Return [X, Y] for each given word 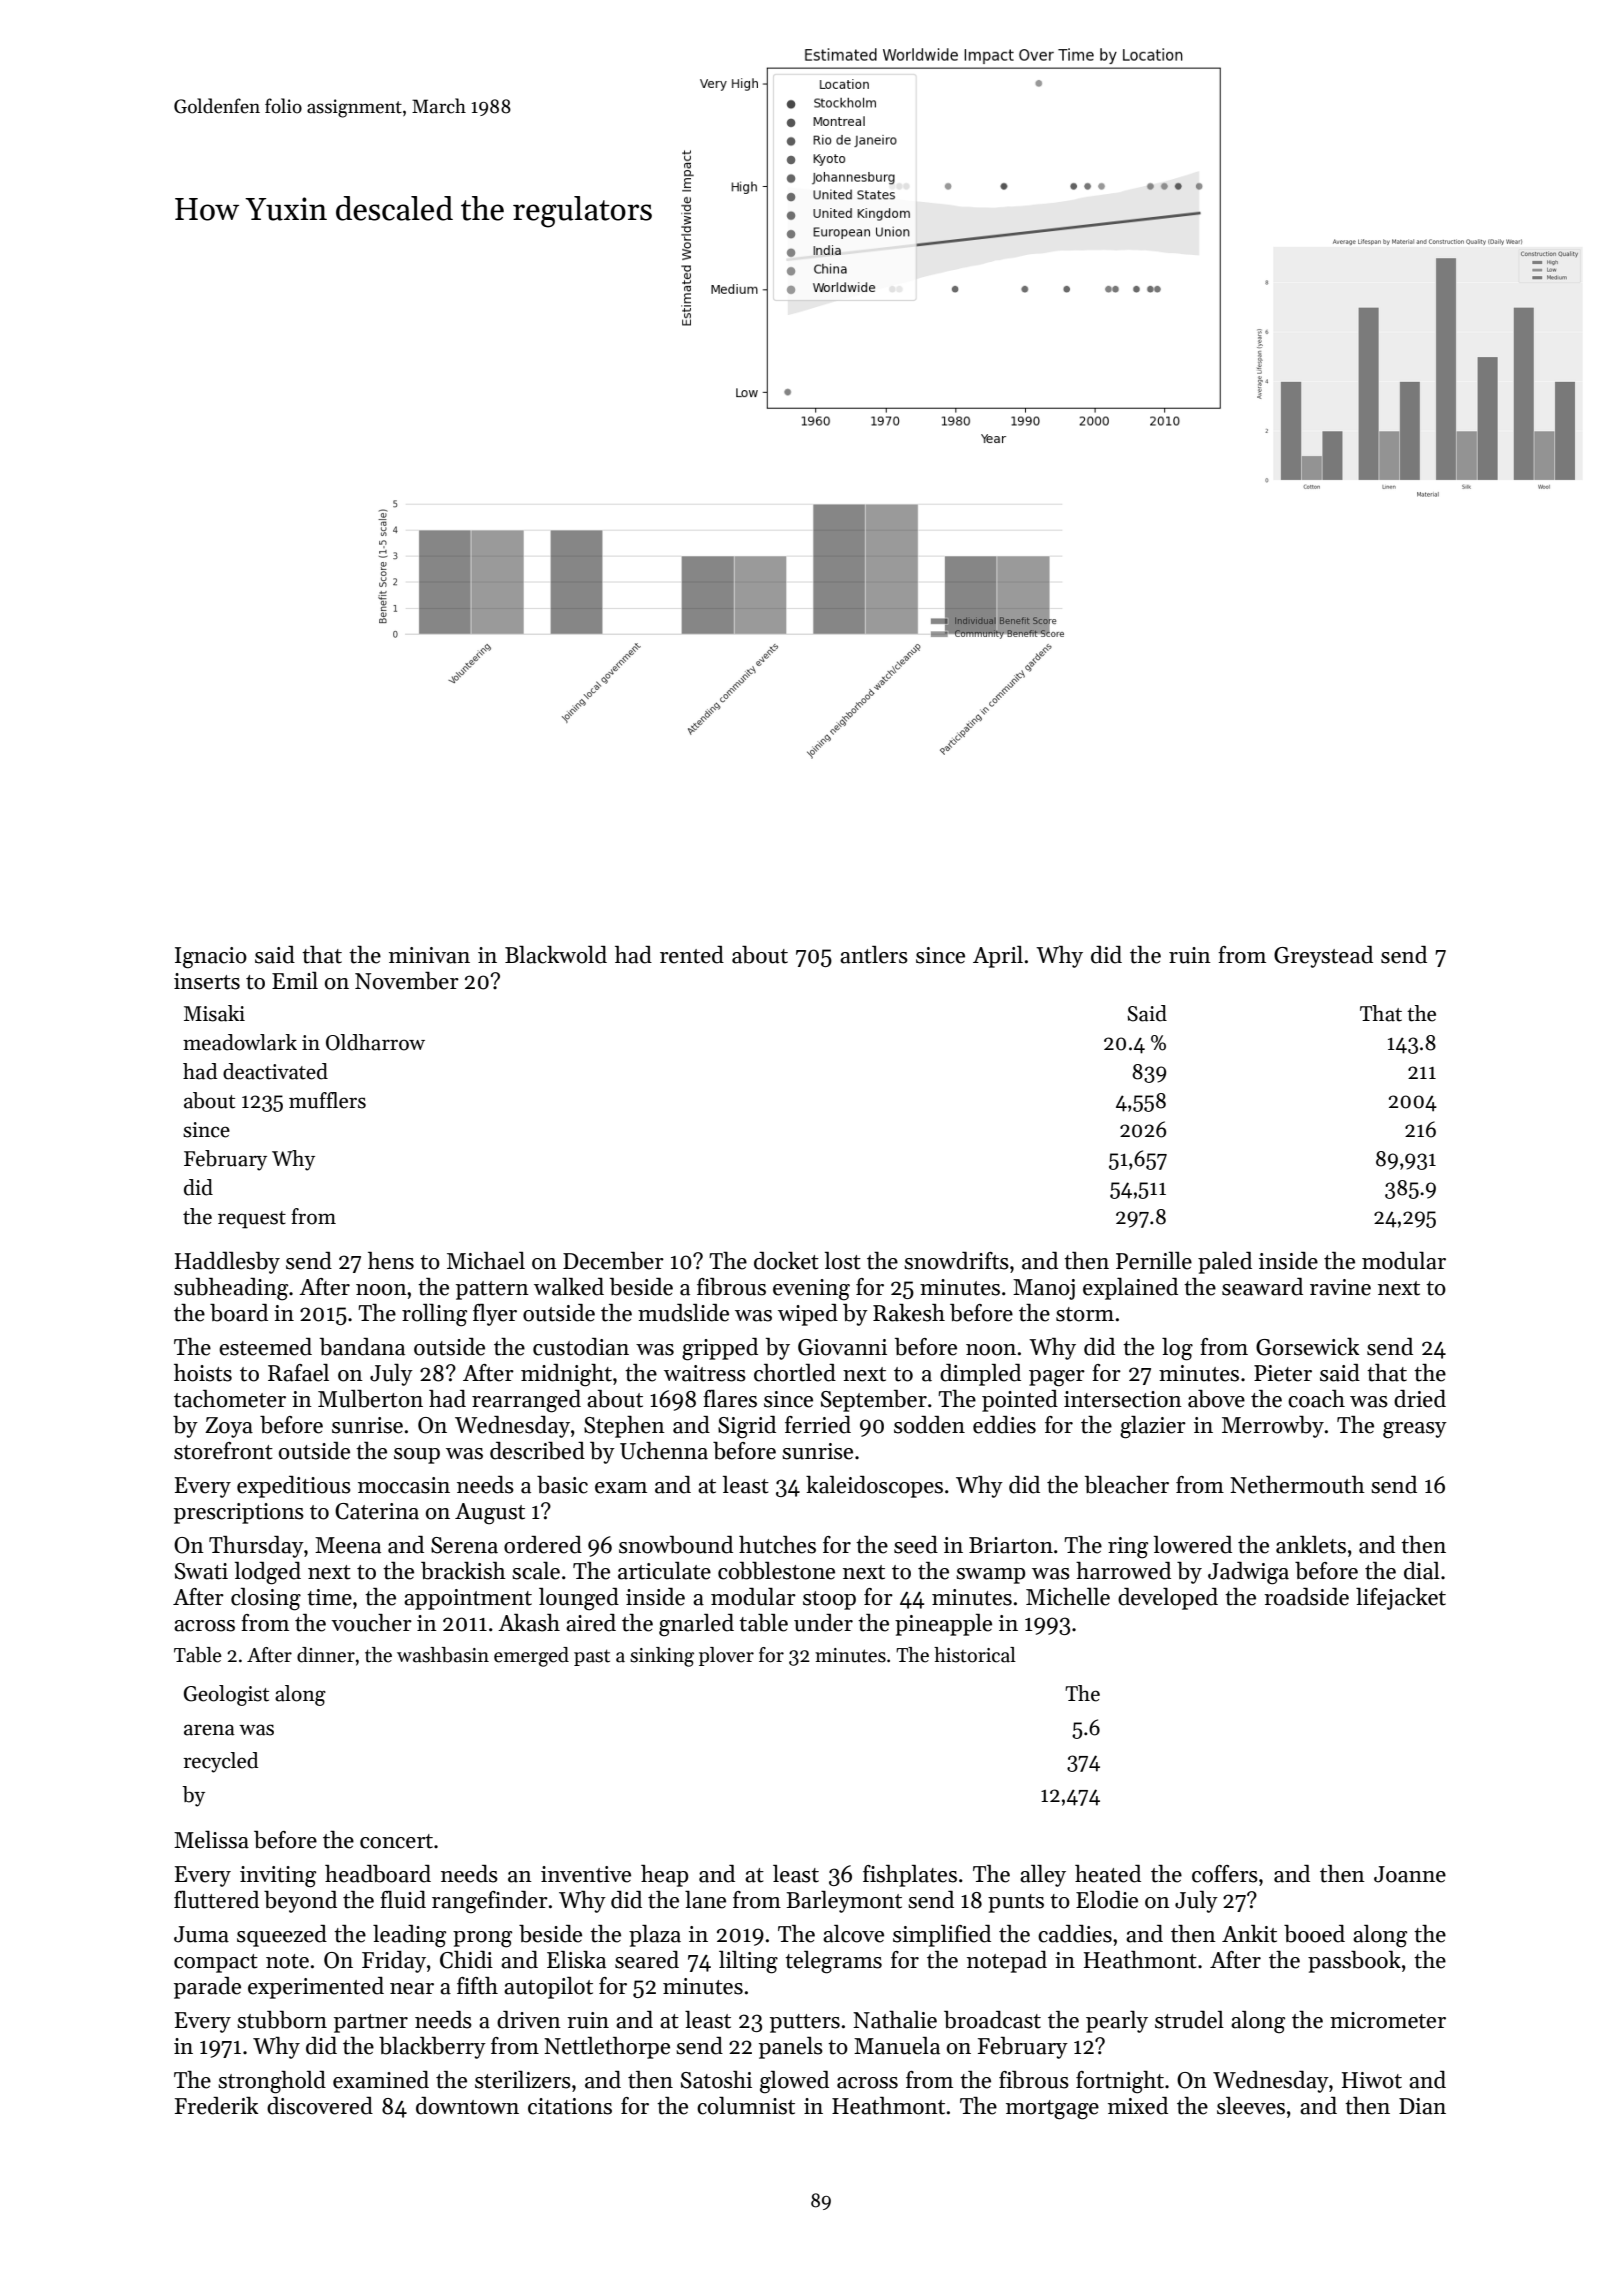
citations [570, 2106]
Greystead [1323, 957]
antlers [874, 955]
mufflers [327, 1100]
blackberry [432, 2048]
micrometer [1388, 2020]
